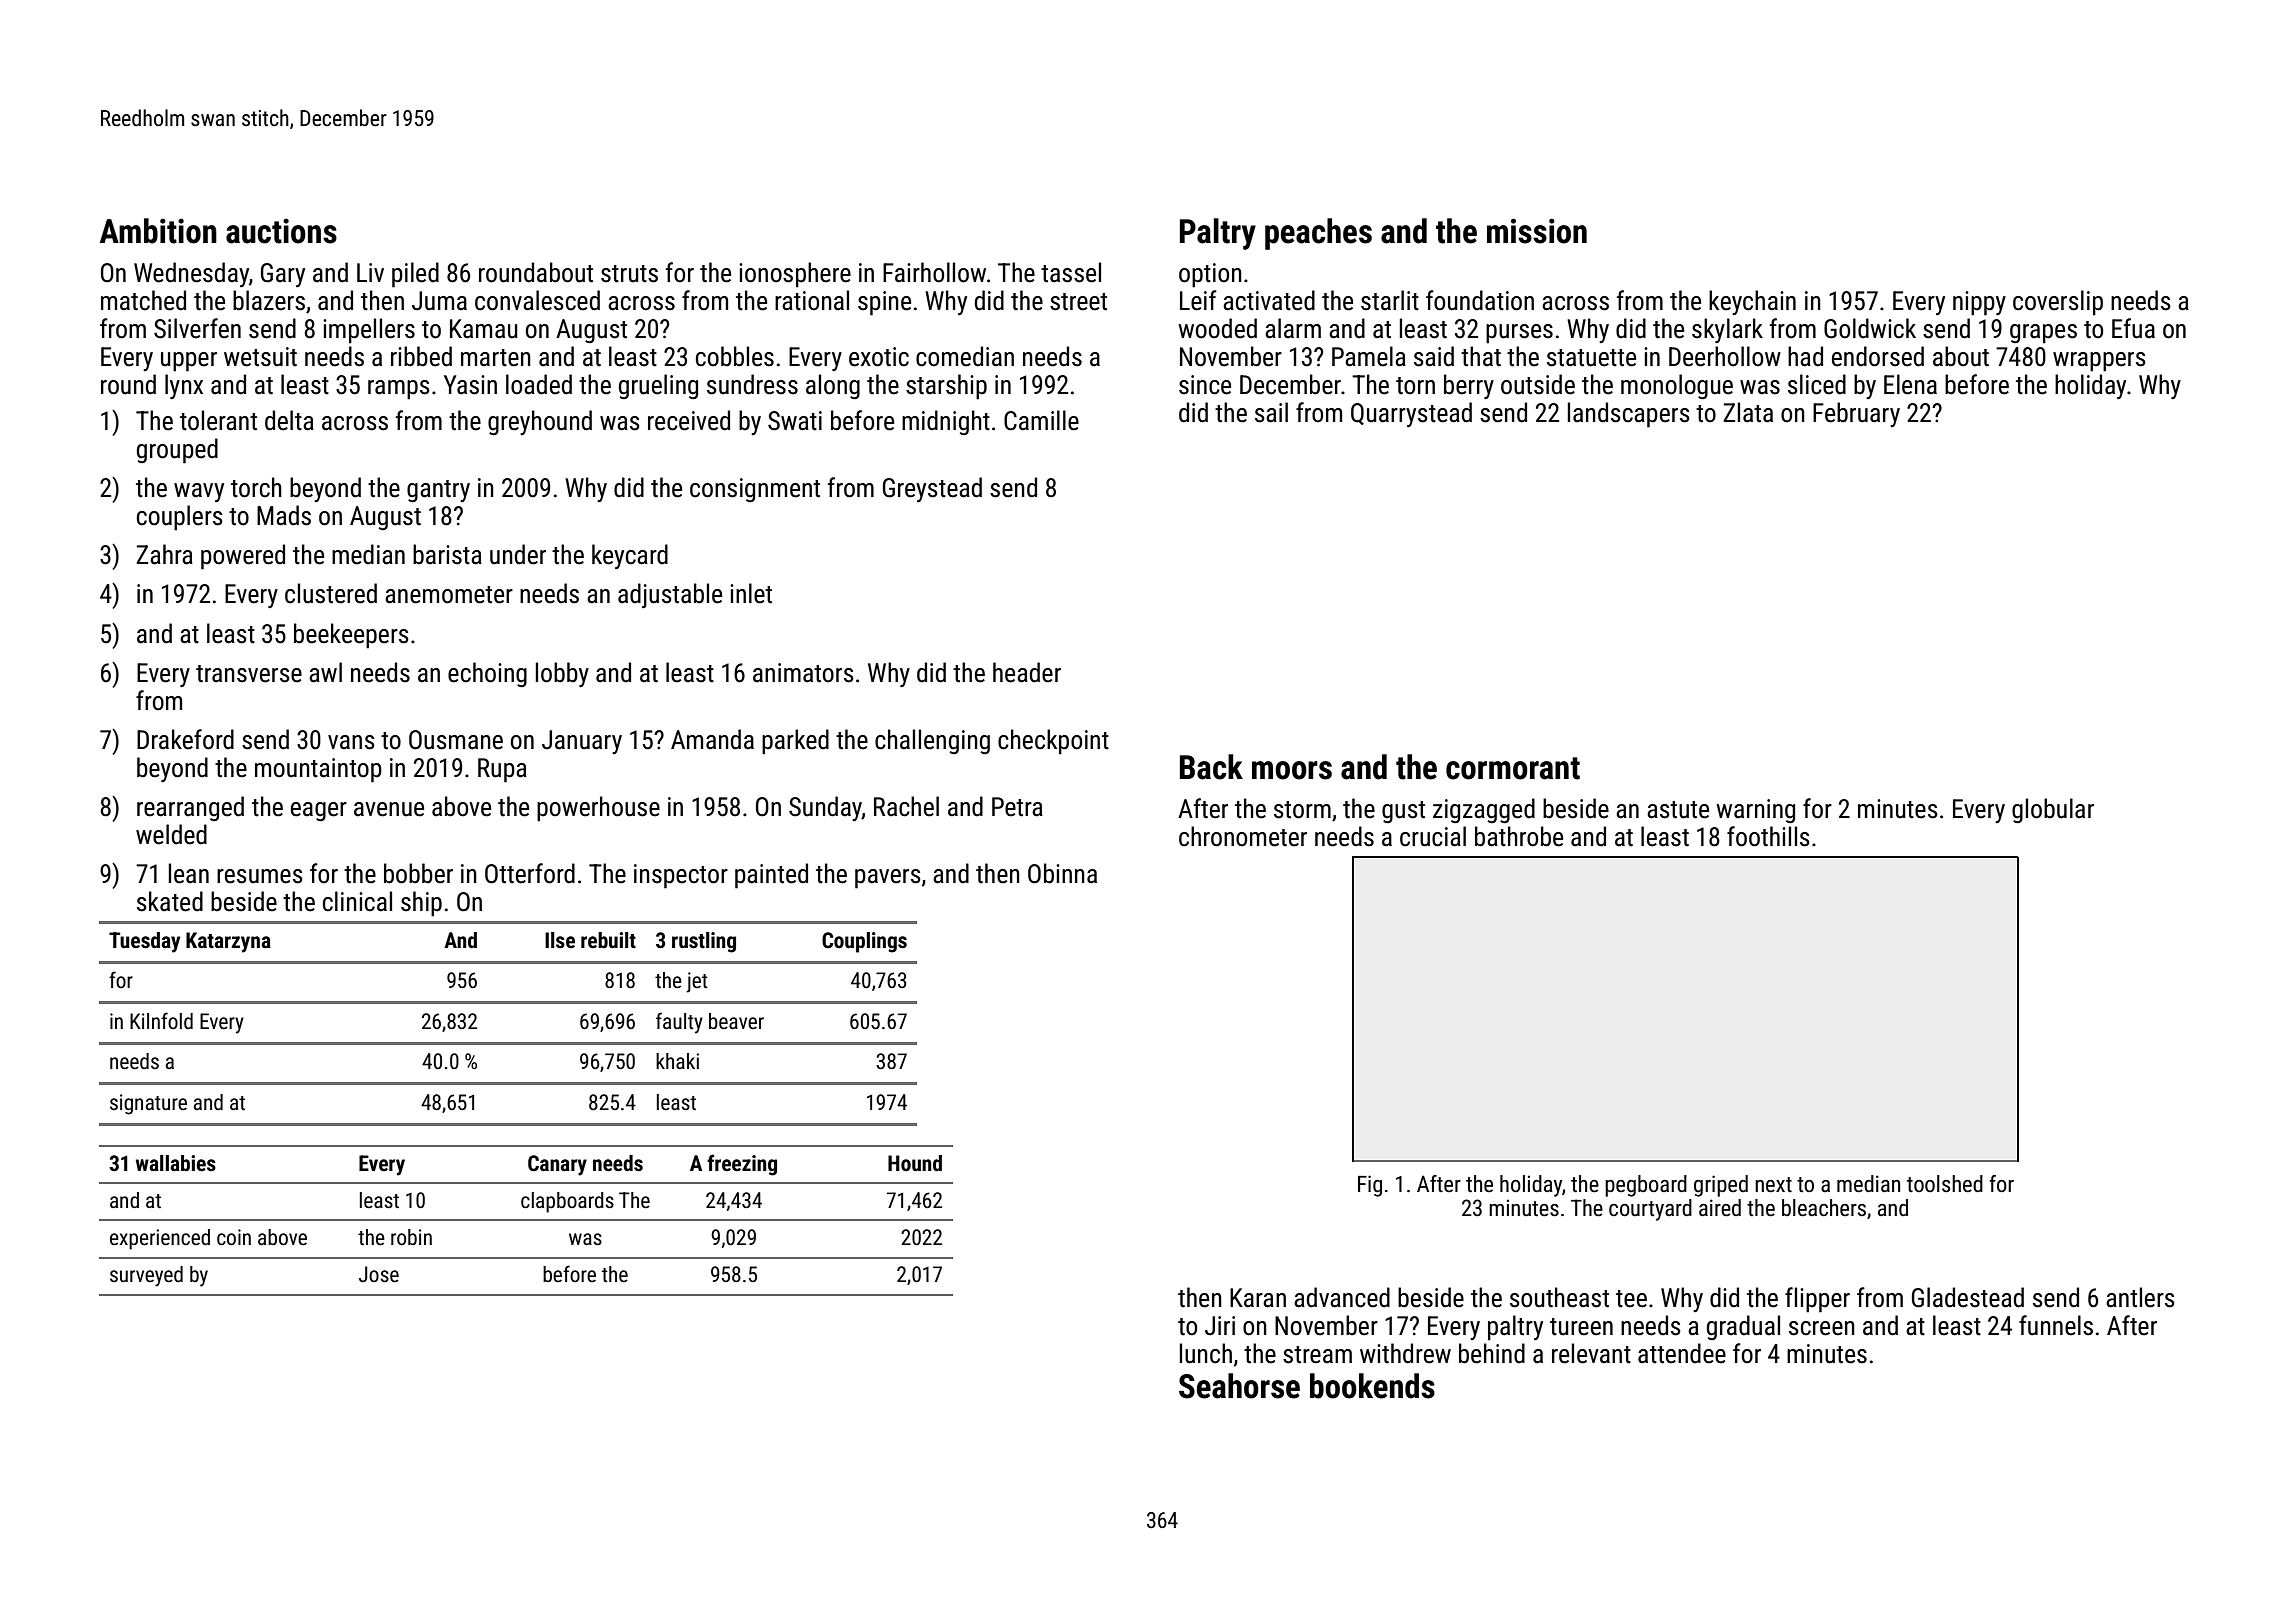 This screenshot has height=1620, width=2292. What do you see at coordinates (1027, 672) in the screenshot?
I see `header` at bounding box center [1027, 672].
